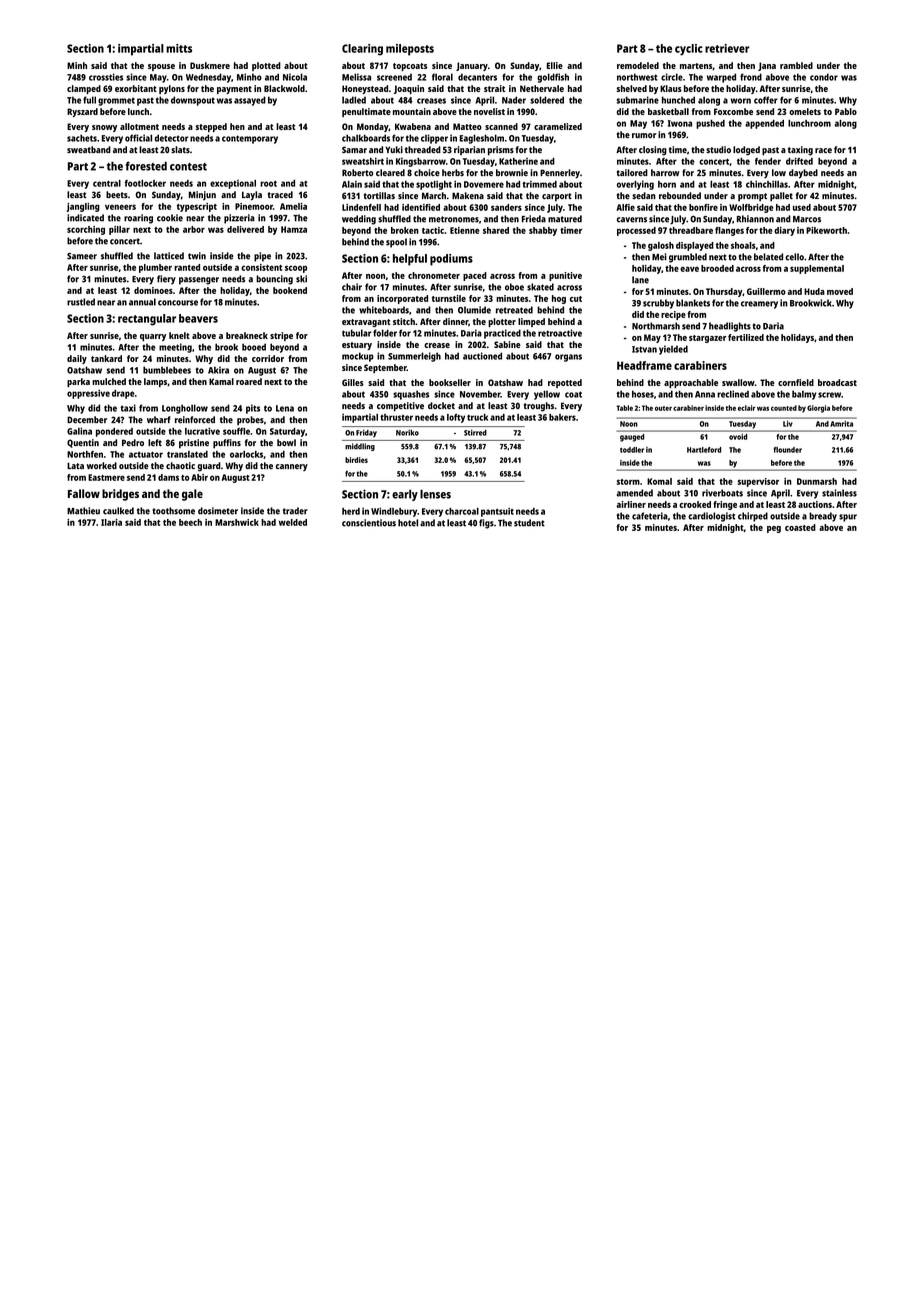  Describe the element at coordinates (638, 65) in the screenshot. I see `remodeled` at that location.
